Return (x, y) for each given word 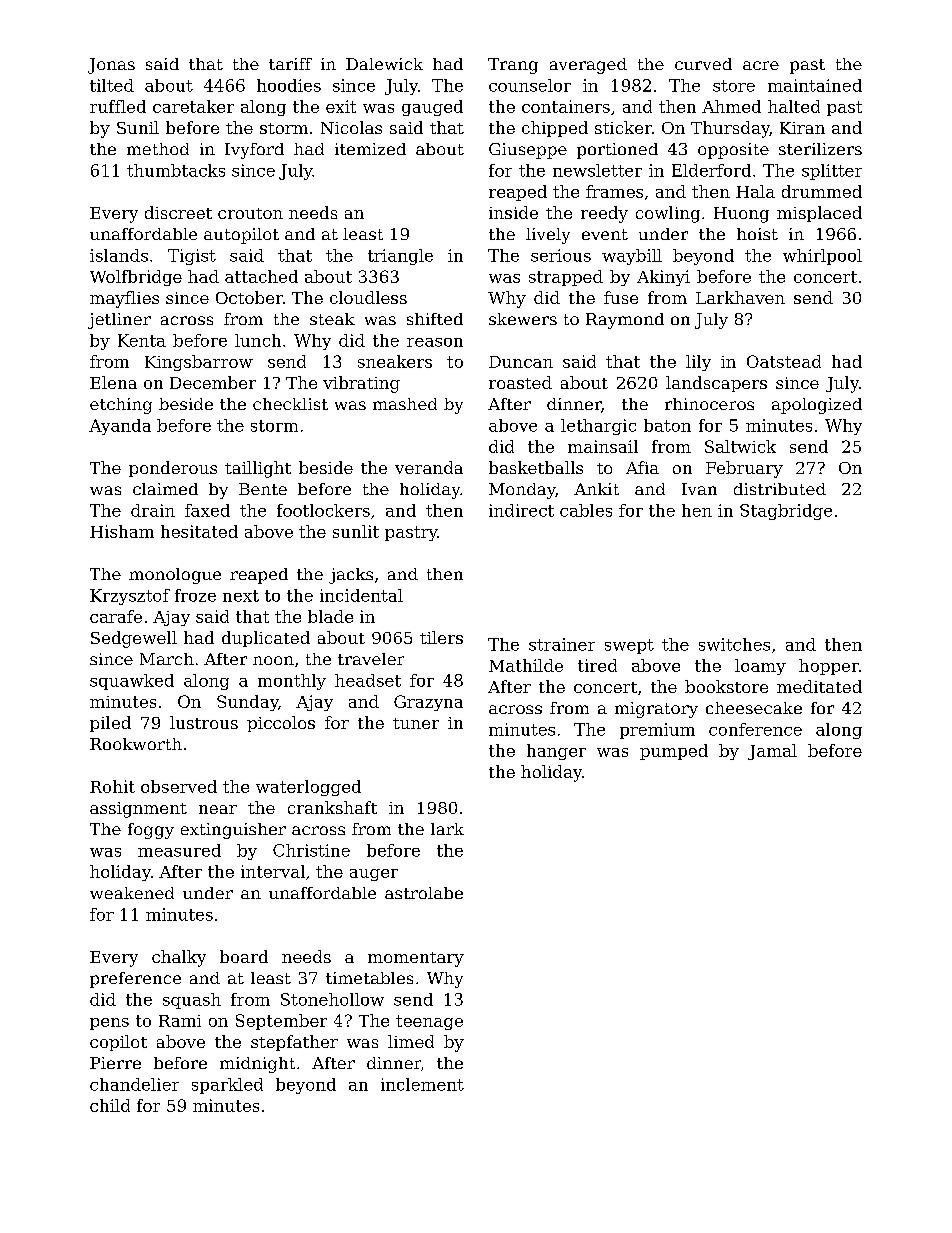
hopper (829, 667)
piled (110, 724)
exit (341, 106)
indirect (521, 510)
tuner (416, 723)
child (110, 1105)
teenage (429, 1022)
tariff (290, 64)
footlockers (323, 510)
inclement (422, 1084)
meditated (819, 686)
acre (761, 65)
